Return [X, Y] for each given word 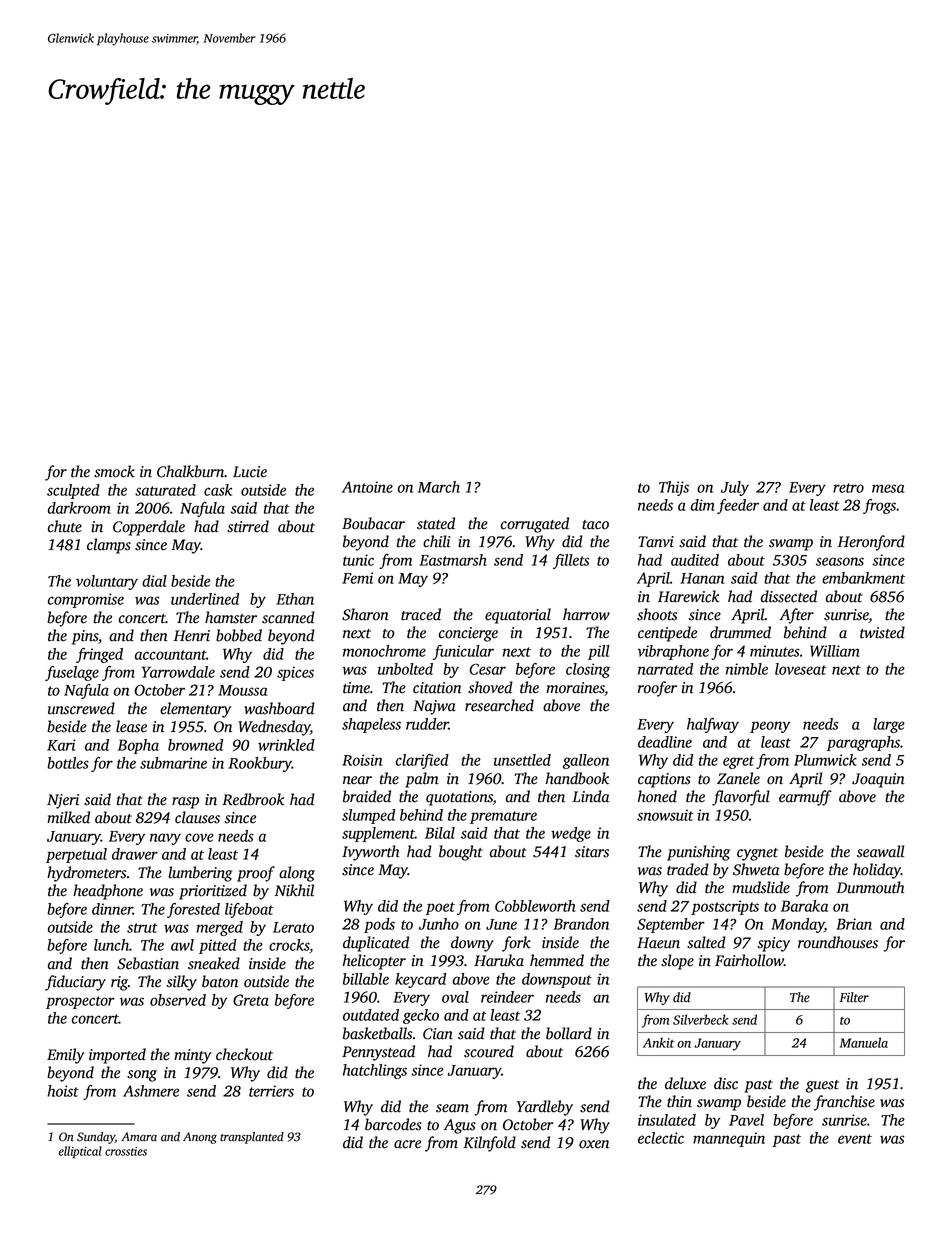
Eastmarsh [453, 560]
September [671, 925]
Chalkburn [191, 471]
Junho [439, 924]
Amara [139, 1136]
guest [822, 1086]
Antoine [367, 487]
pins [85, 637]
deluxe [685, 1083]
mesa [888, 488]
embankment [863, 578]
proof [256, 874]
